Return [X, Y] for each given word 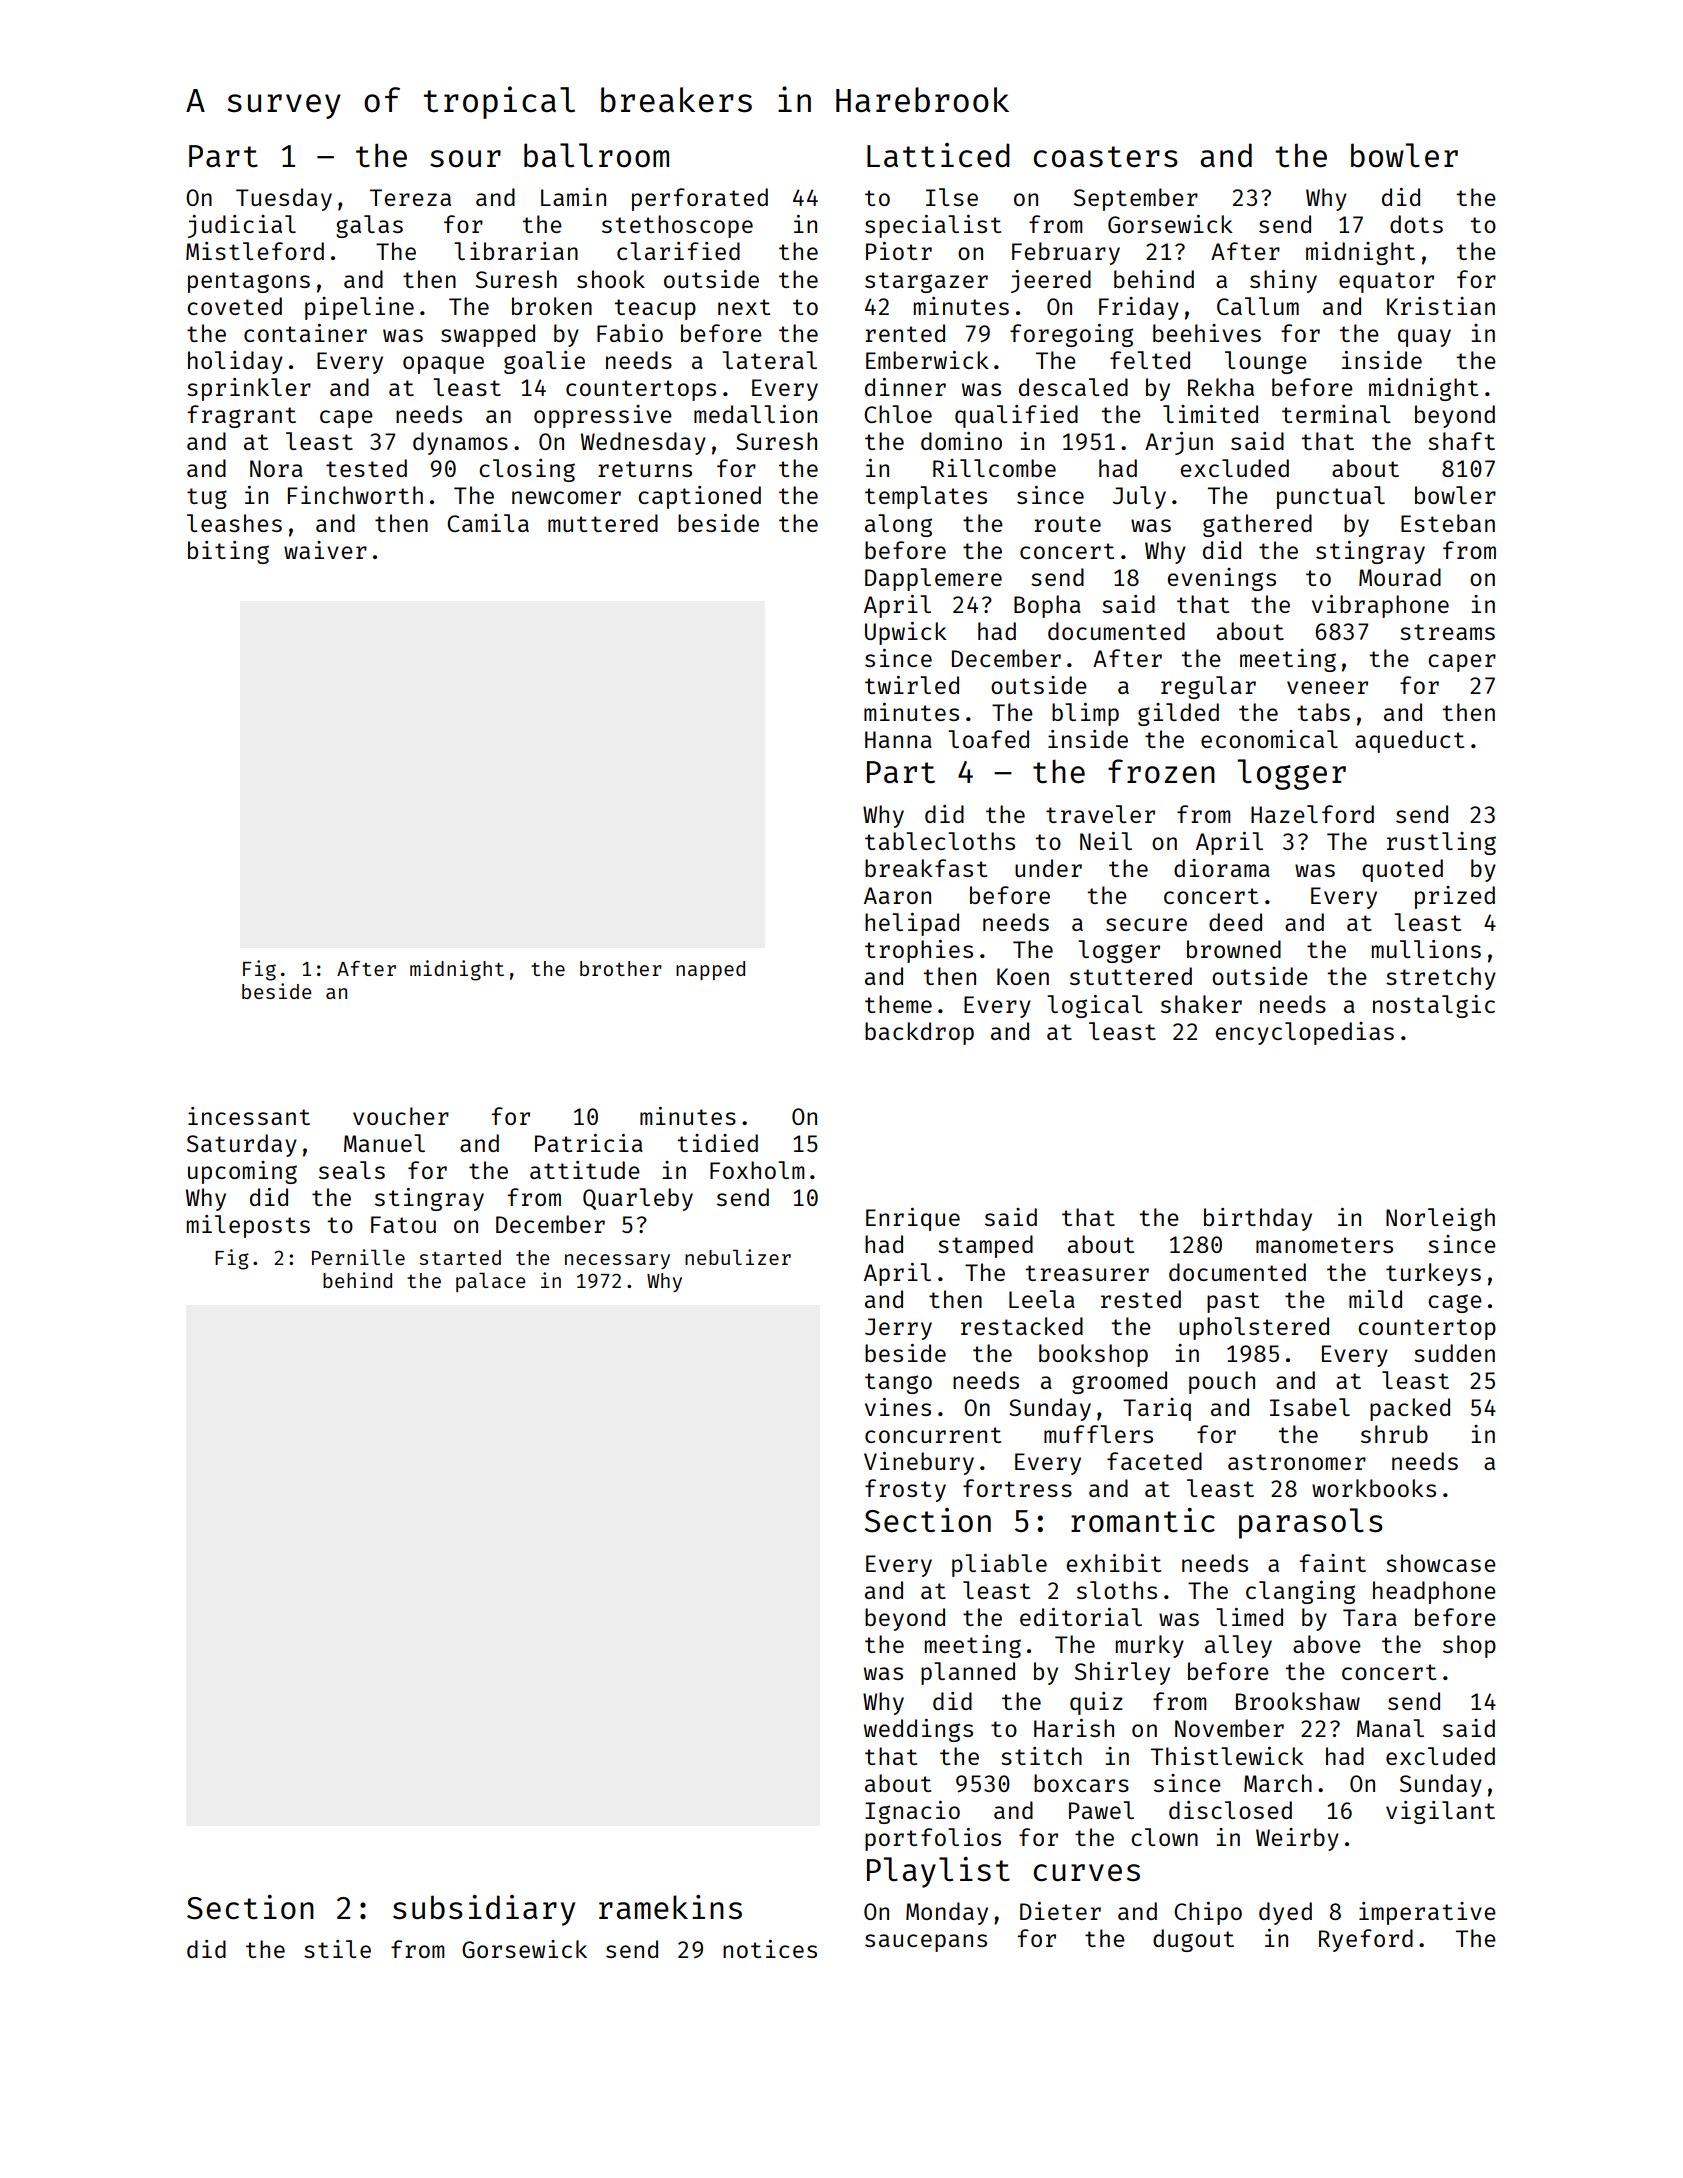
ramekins [670, 1907]
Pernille [358, 1257]
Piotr [899, 251]
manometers [1324, 1245]
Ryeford [1366, 1940]
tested [366, 468]
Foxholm [757, 1170]
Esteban [1448, 523]
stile [337, 1949]
